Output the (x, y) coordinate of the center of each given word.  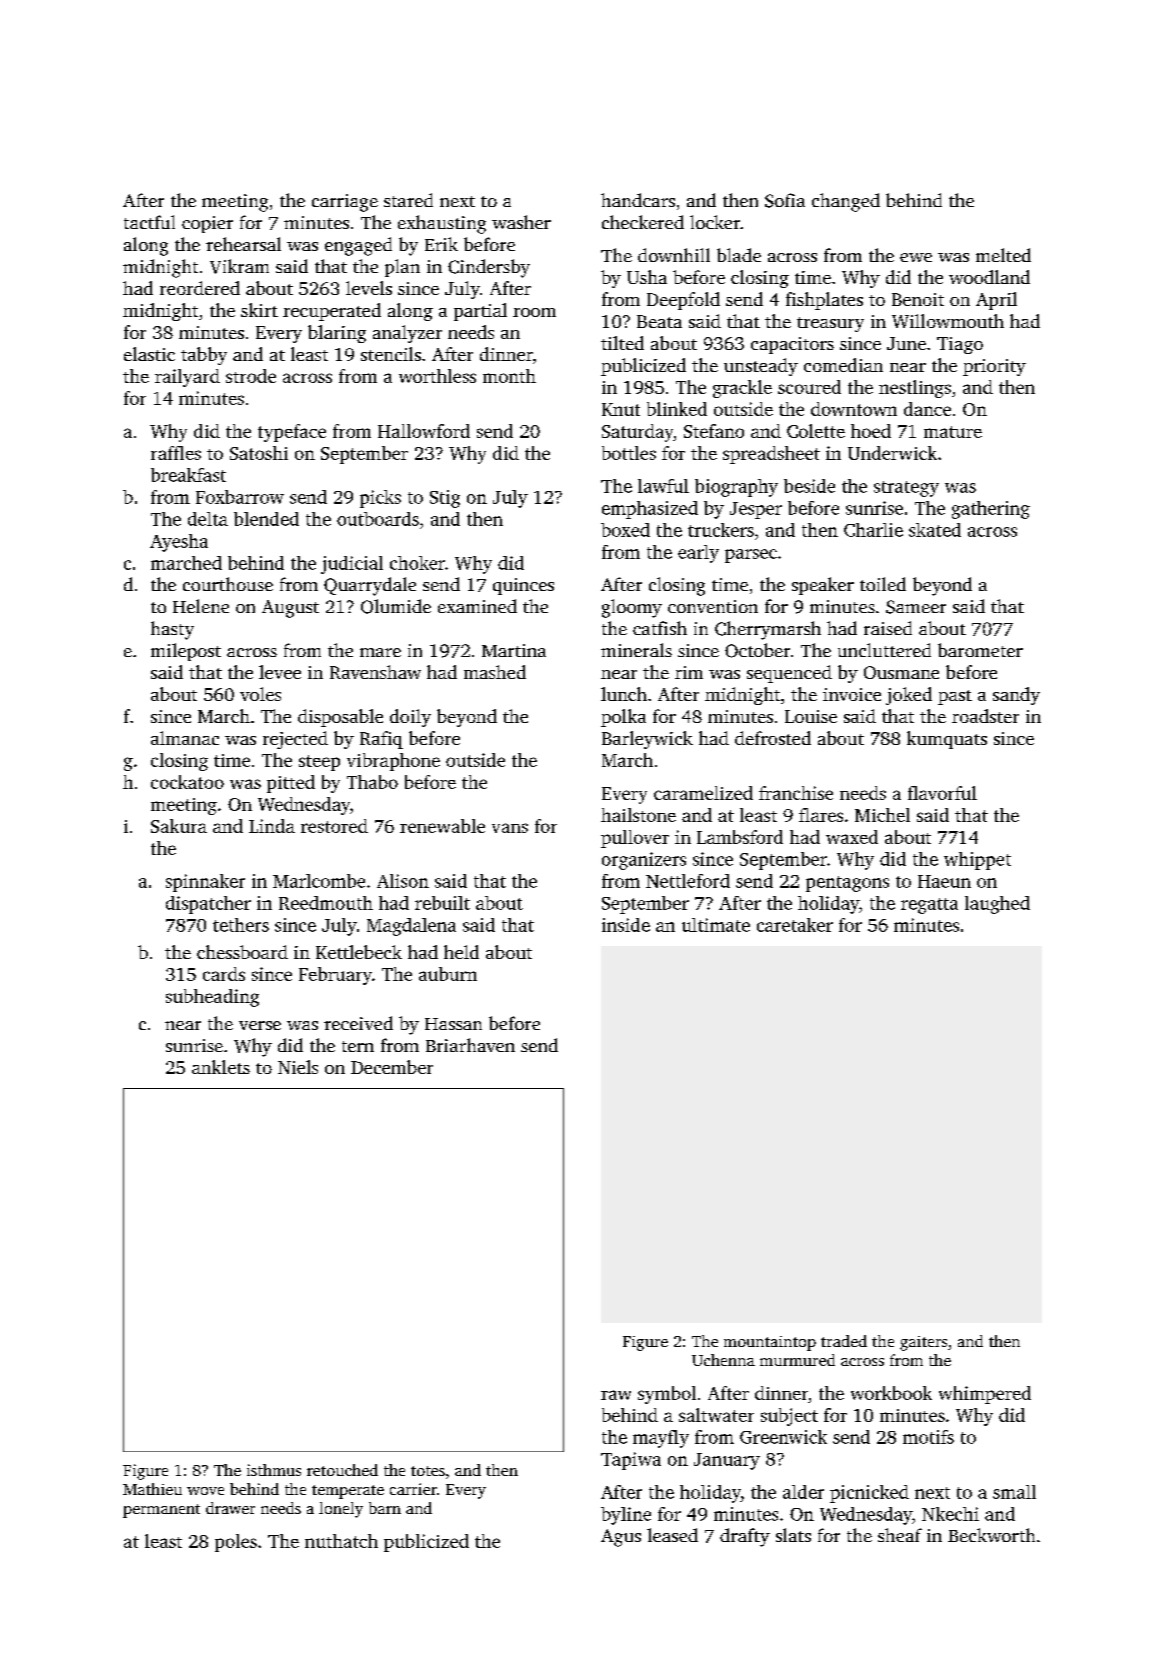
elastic (149, 354)
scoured (809, 387)
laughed (997, 905)
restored (334, 826)
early (698, 554)
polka (623, 718)
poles (236, 1543)
